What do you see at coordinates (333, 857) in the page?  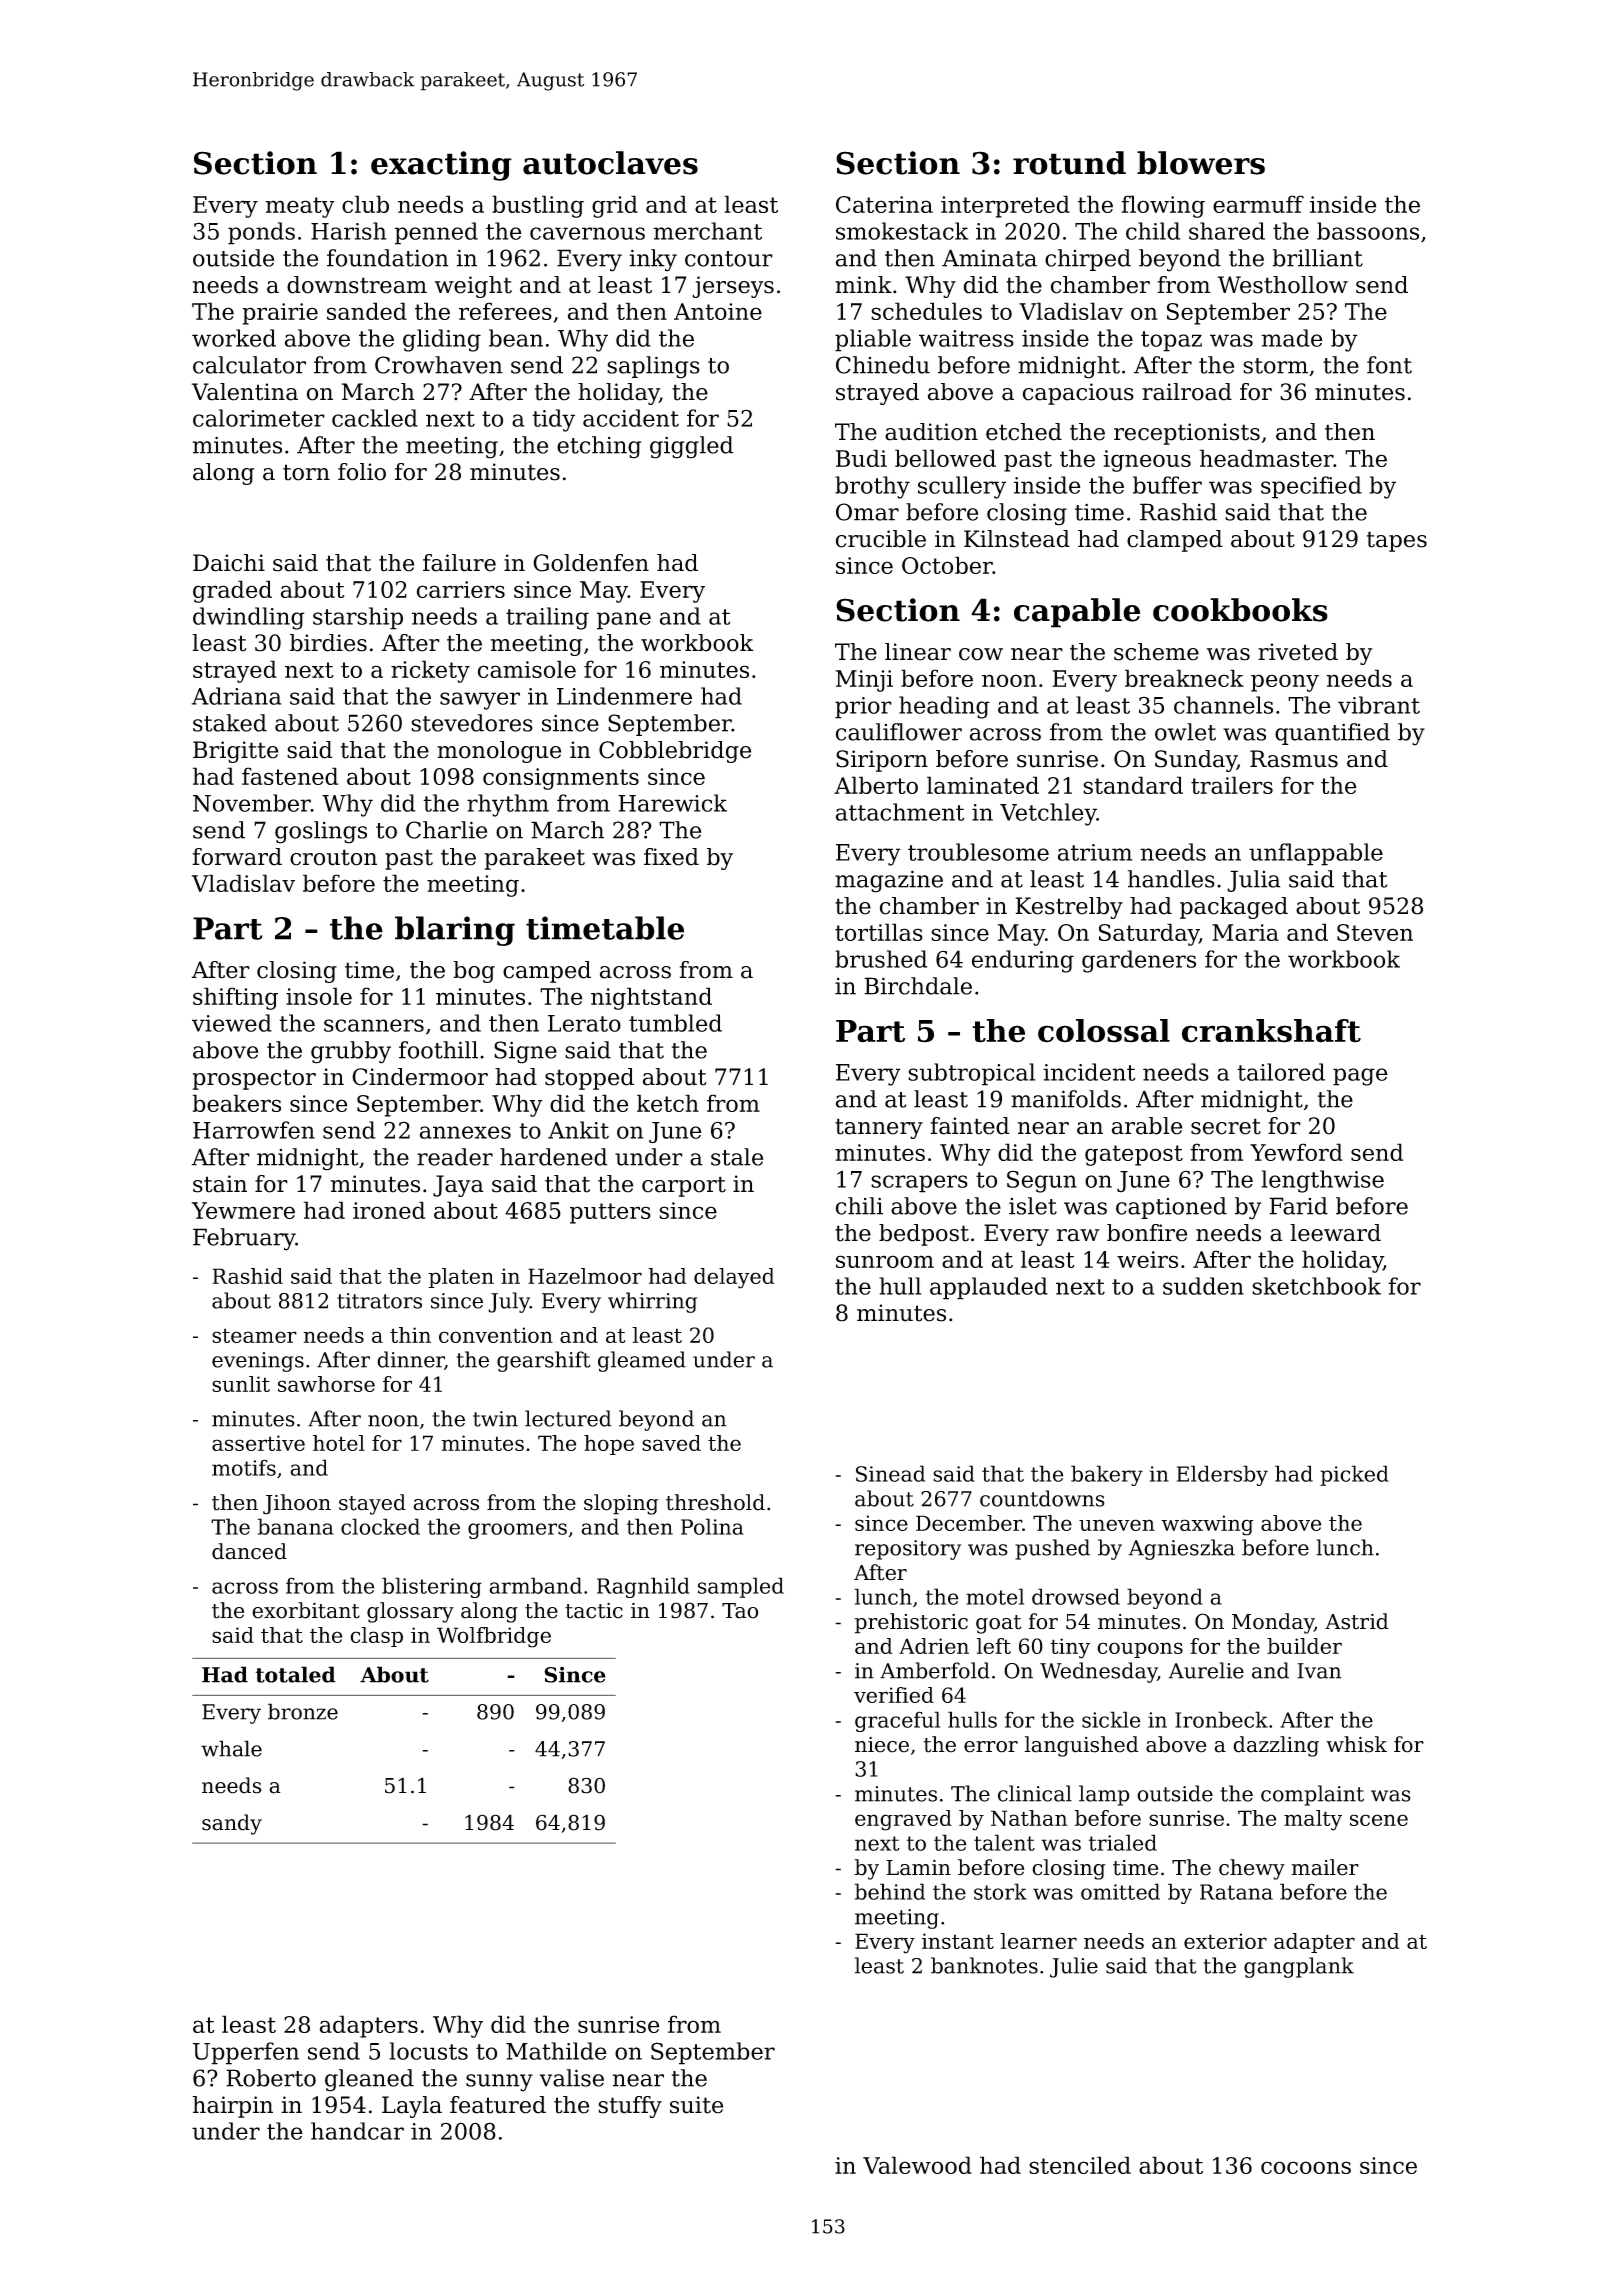 I see `crouton` at bounding box center [333, 857].
